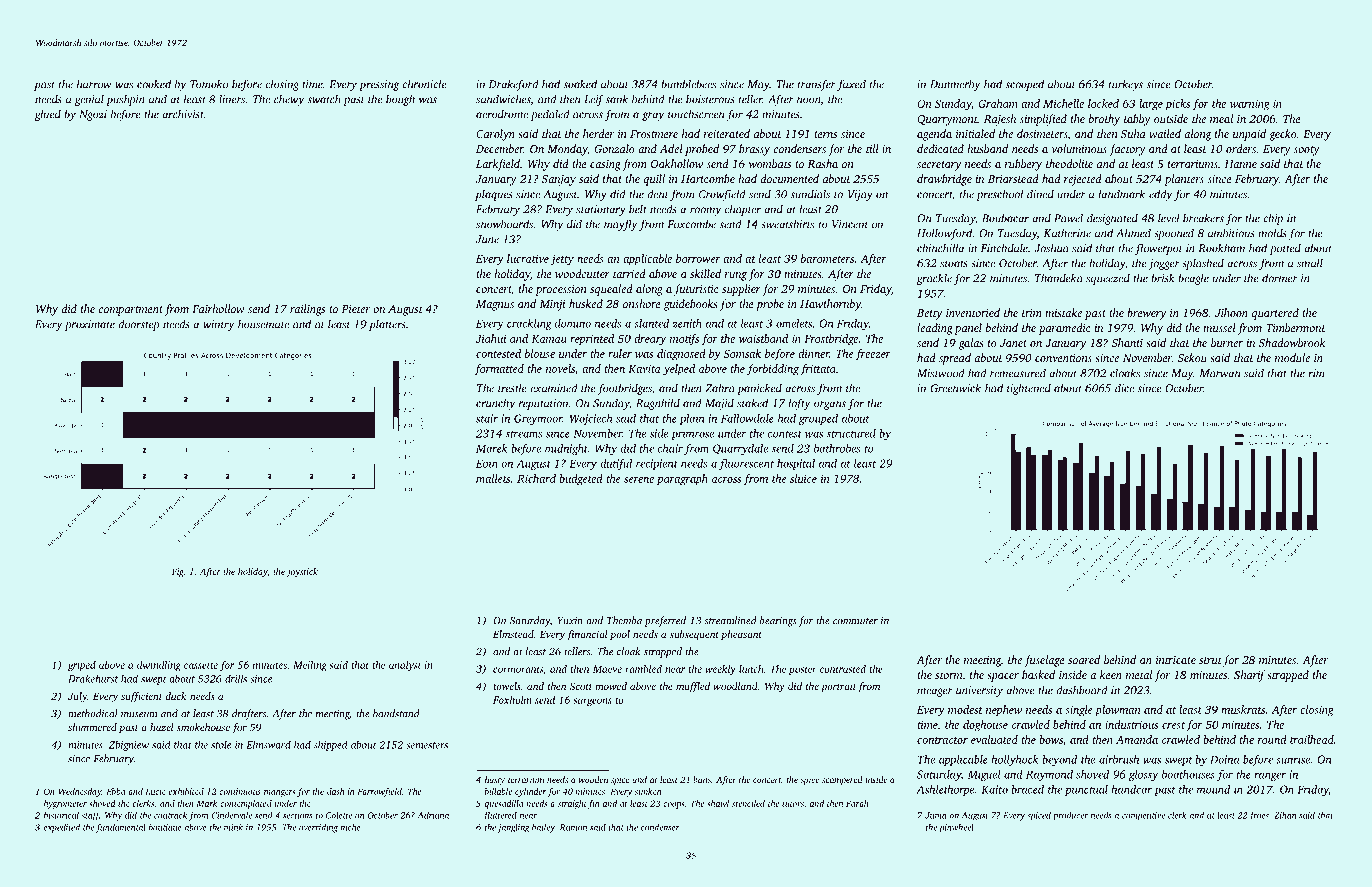 This screenshot has height=887, width=1372. I want to click on bumblebees, so click(688, 84).
